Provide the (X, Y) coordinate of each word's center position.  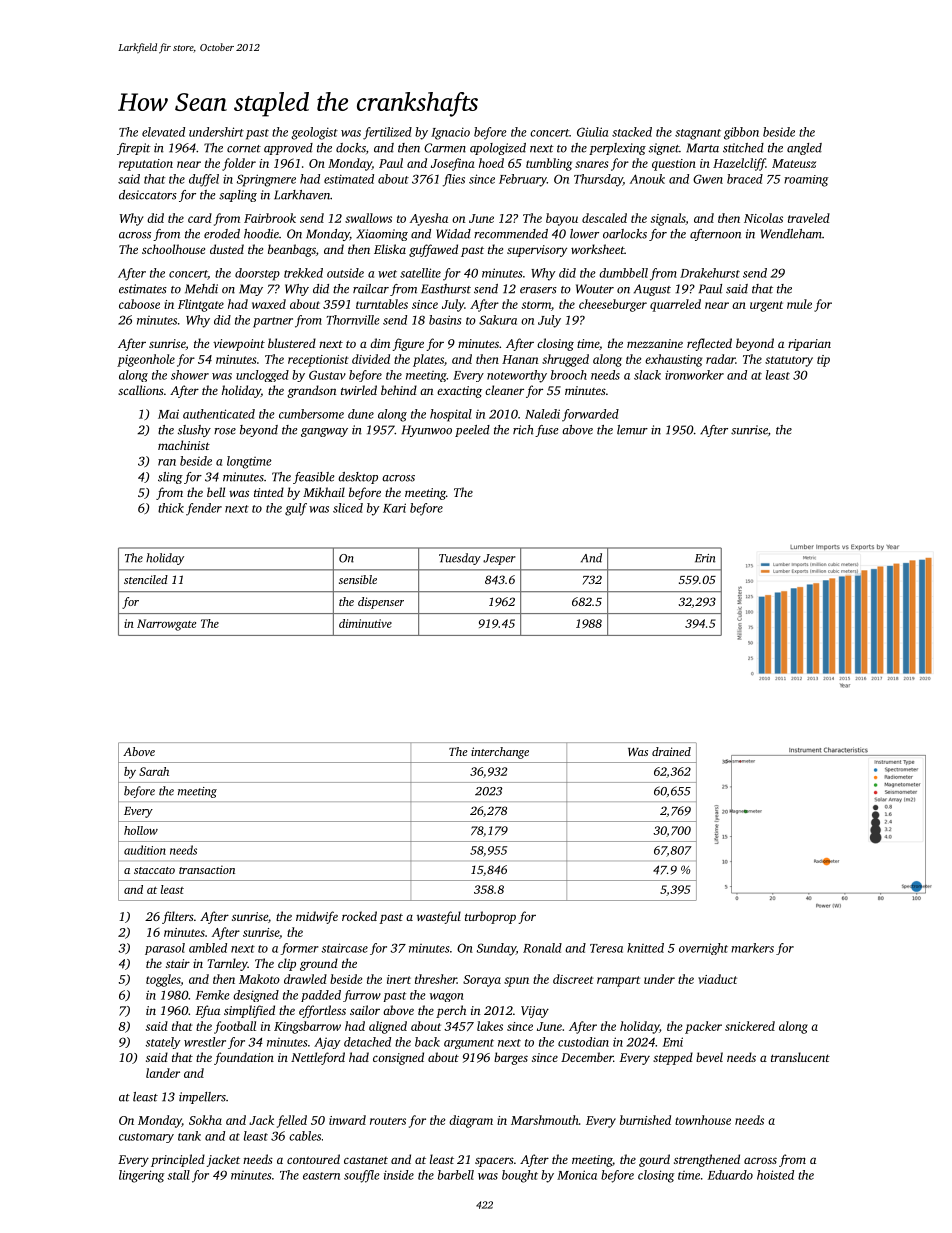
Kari (394, 508)
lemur (632, 430)
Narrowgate (166, 625)
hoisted (775, 1175)
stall (178, 1175)
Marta (702, 148)
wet (387, 274)
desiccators (148, 195)
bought (520, 1176)
